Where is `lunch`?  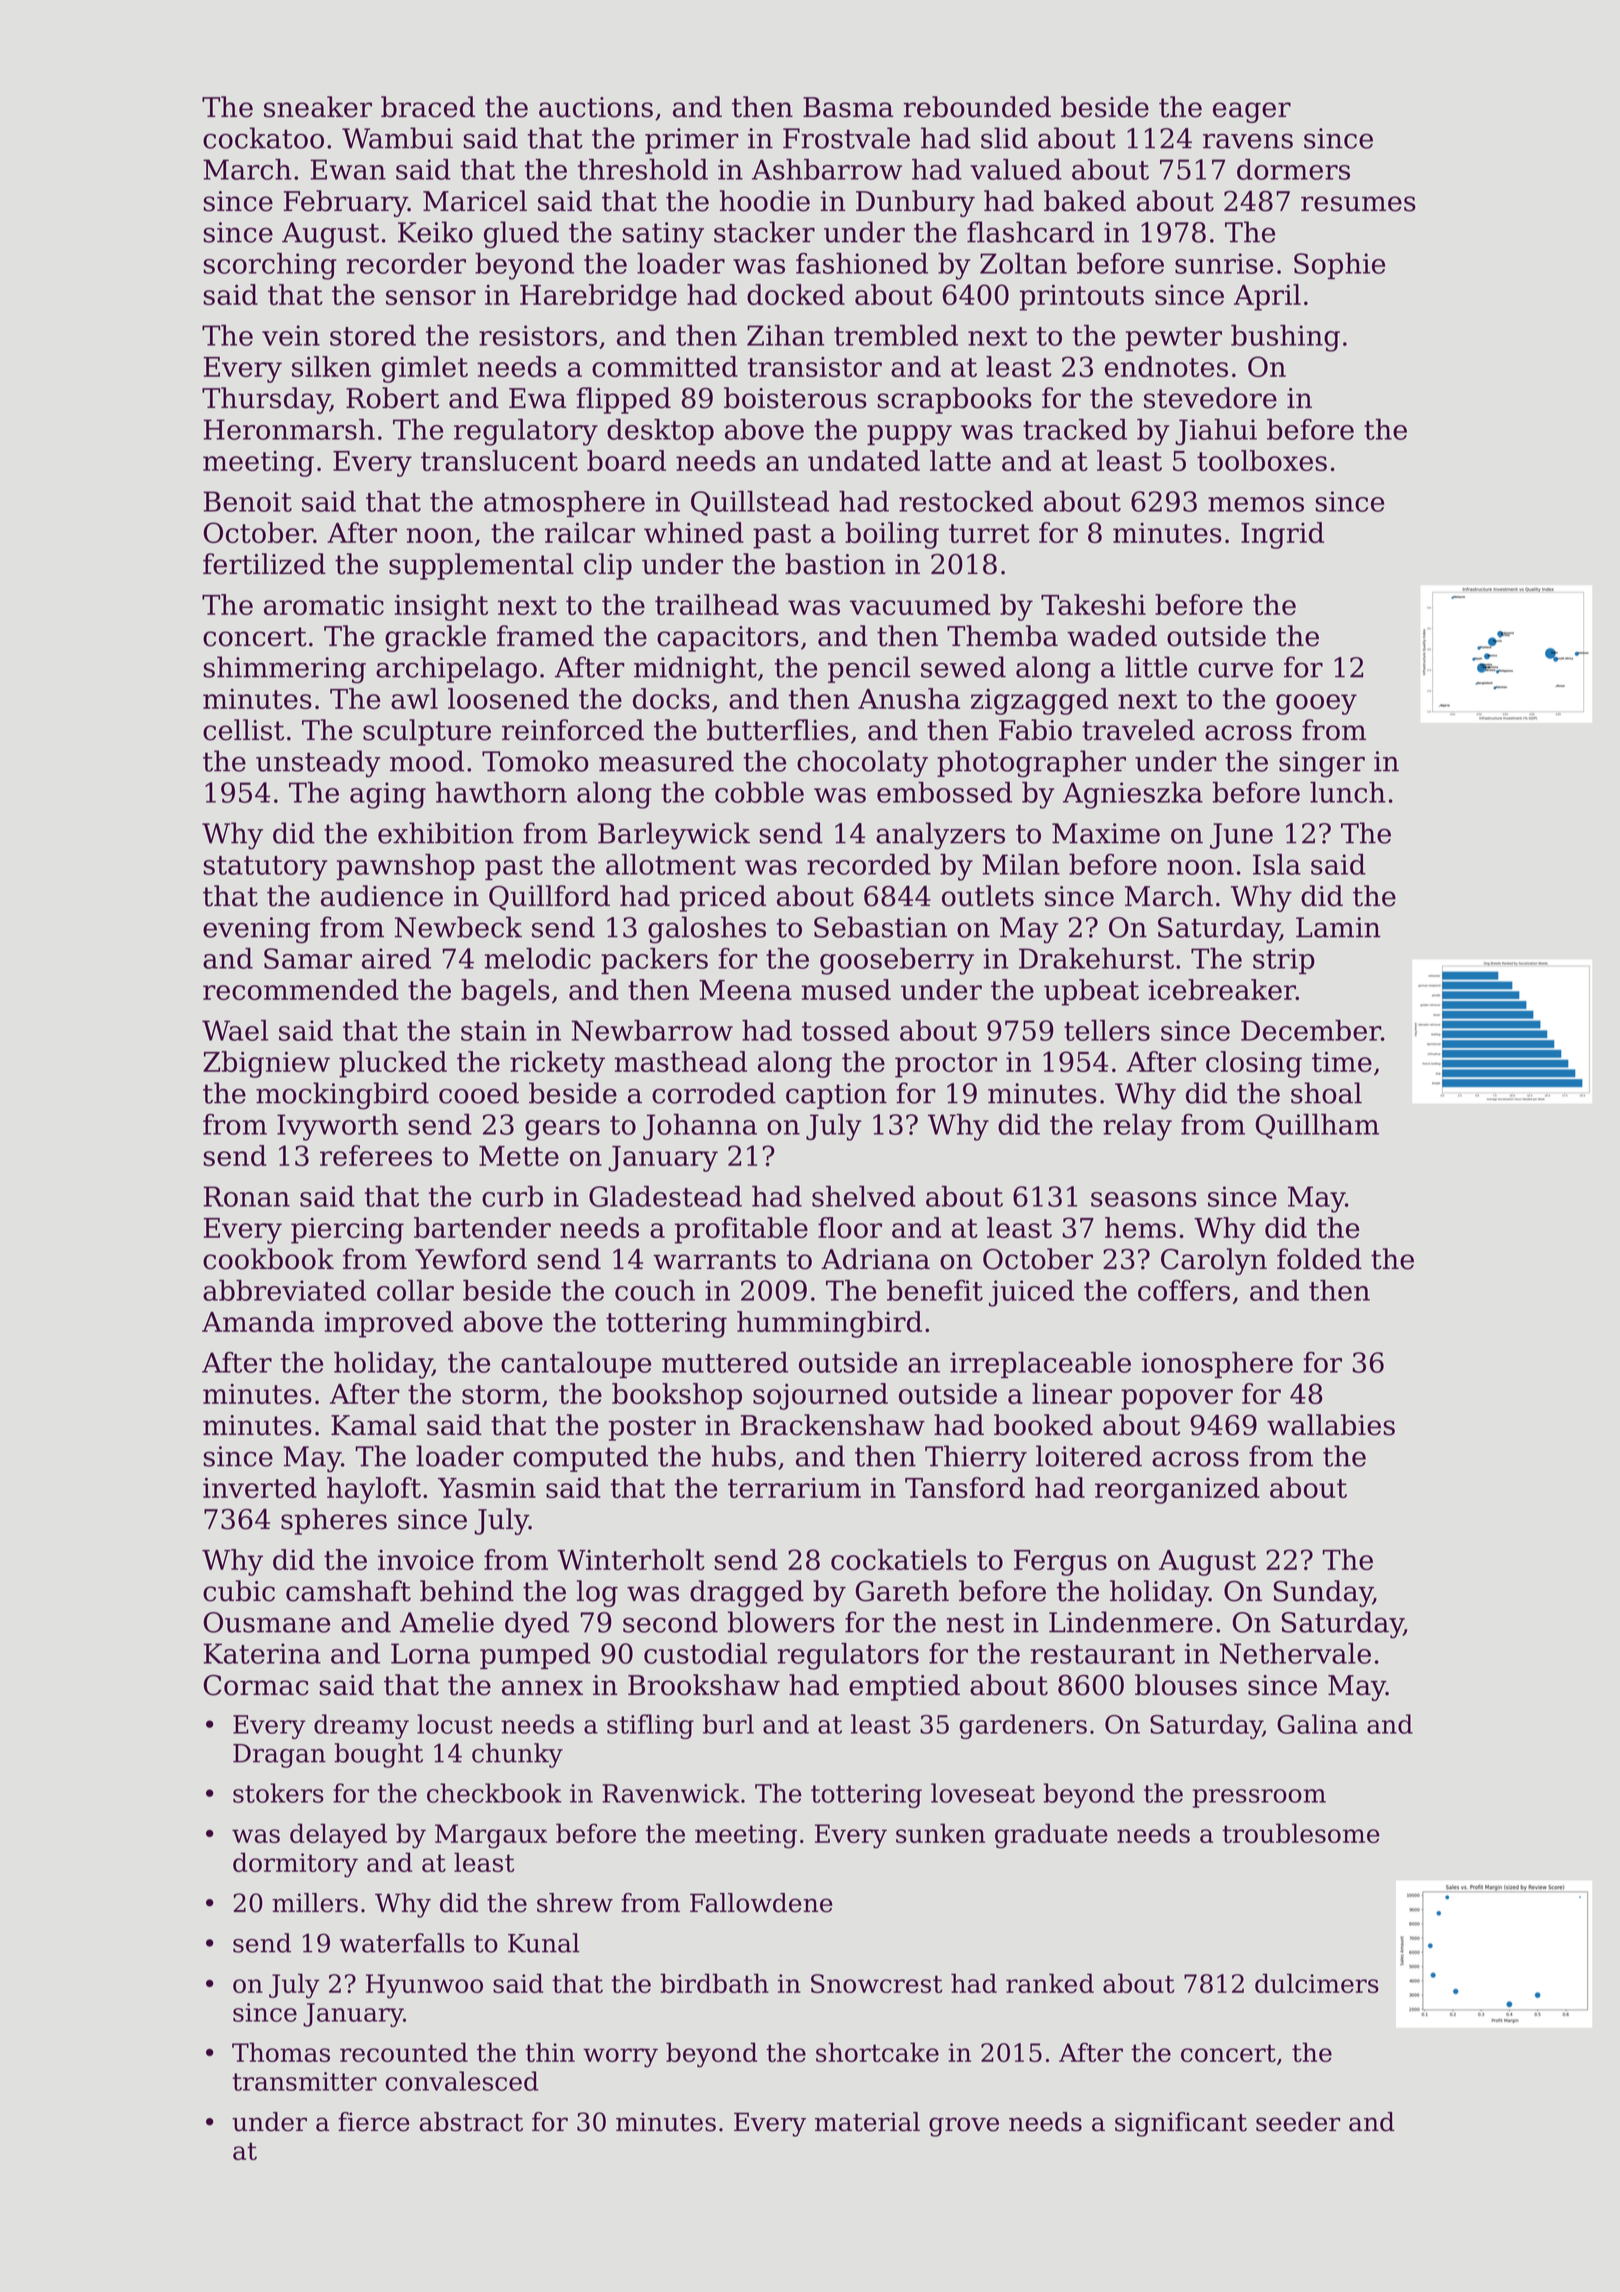
lunch is located at coordinates (1348, 792).
